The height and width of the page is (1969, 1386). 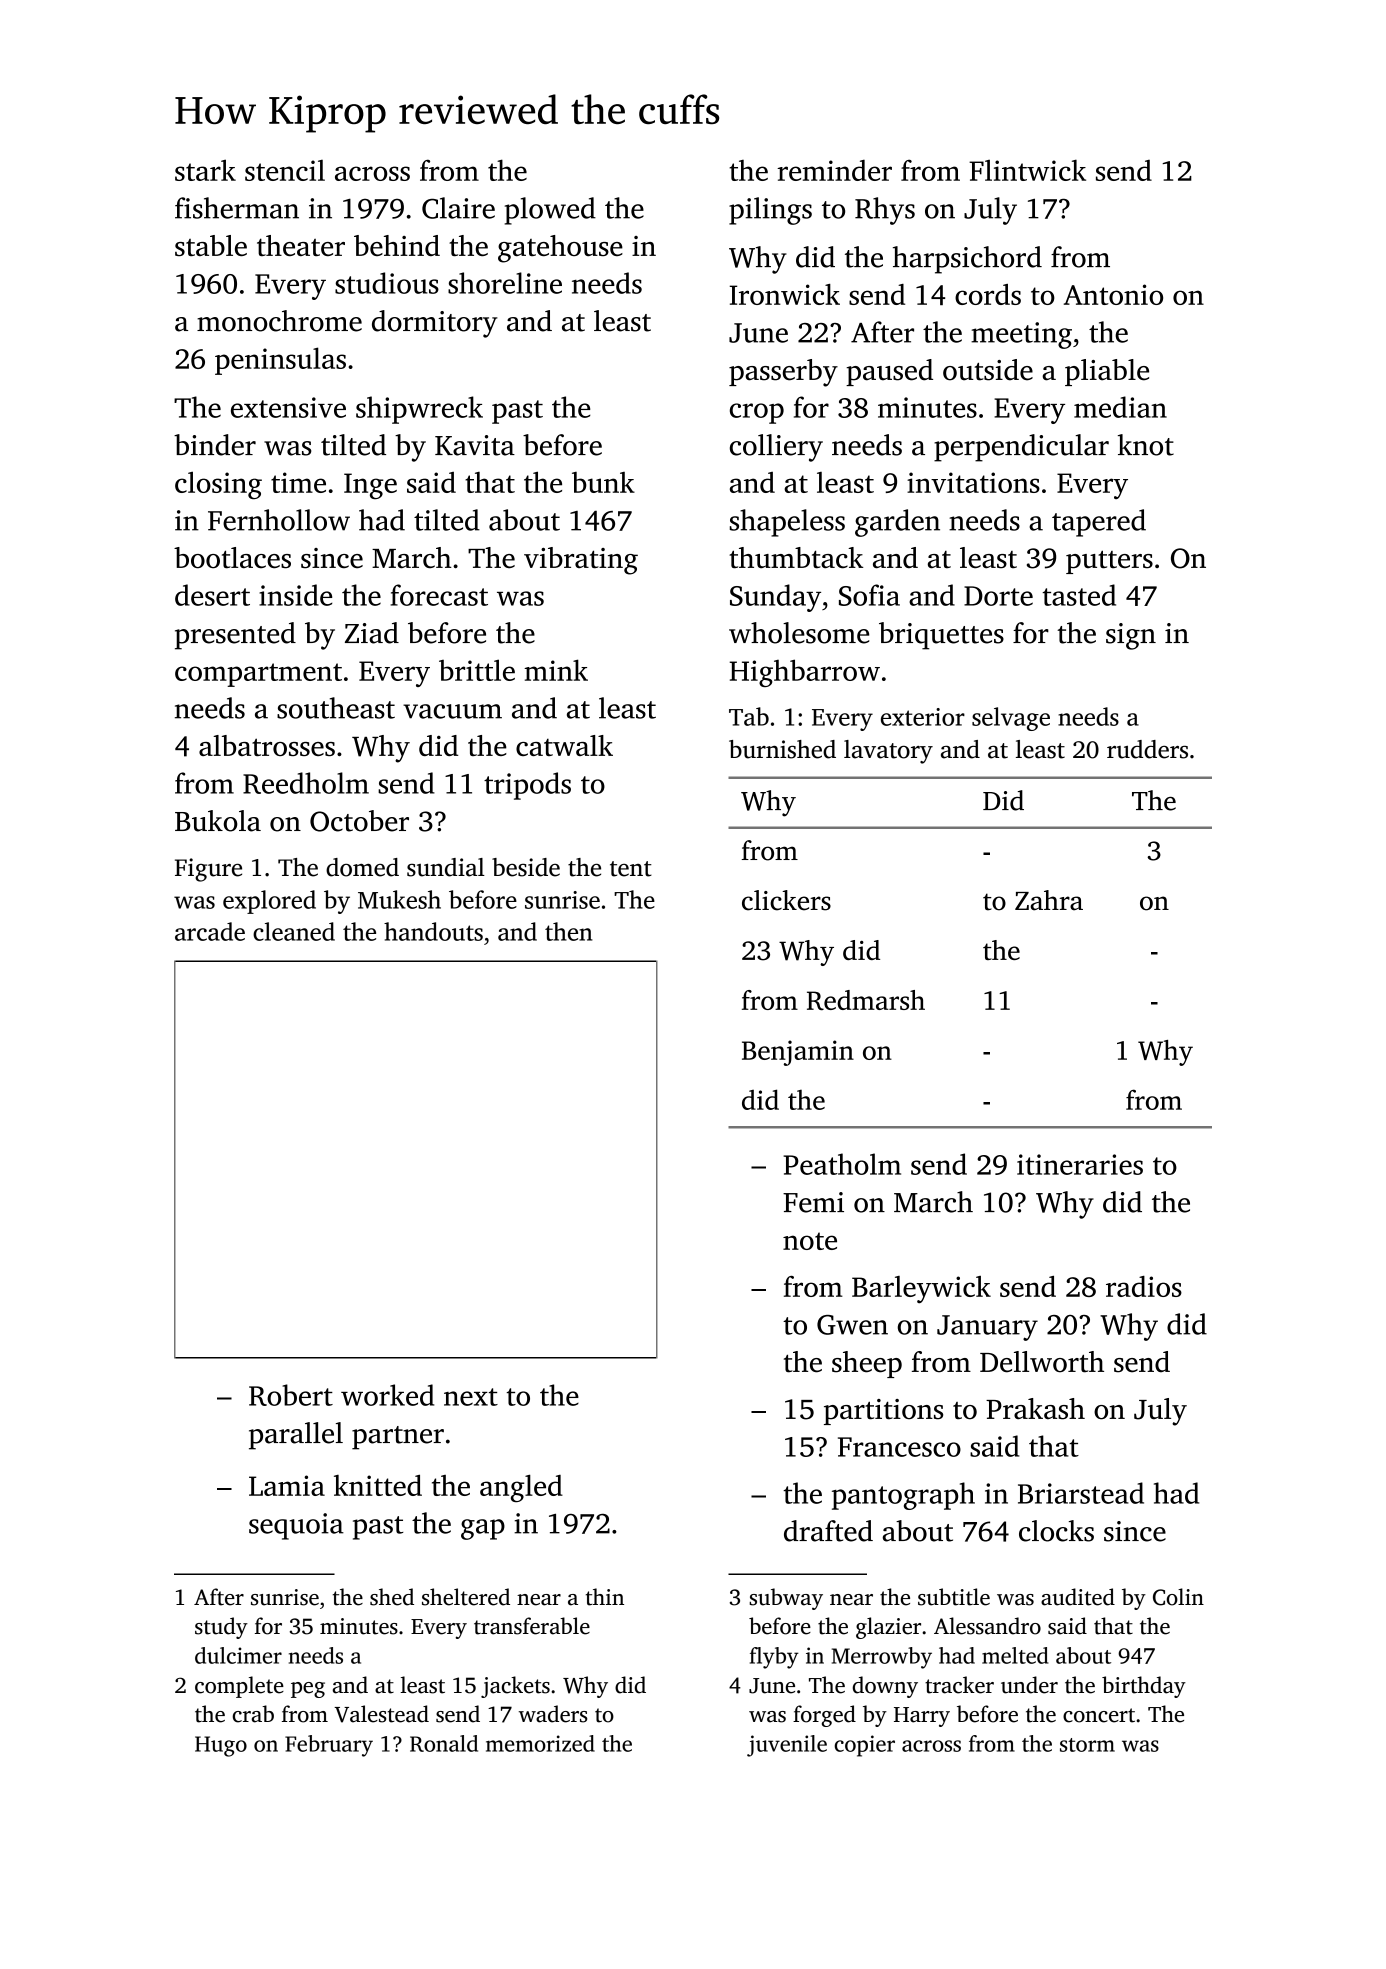 What do you see at coordinates (1049, 900) in the page?
I see `Zahra` at bounding box center [1049, 900].
